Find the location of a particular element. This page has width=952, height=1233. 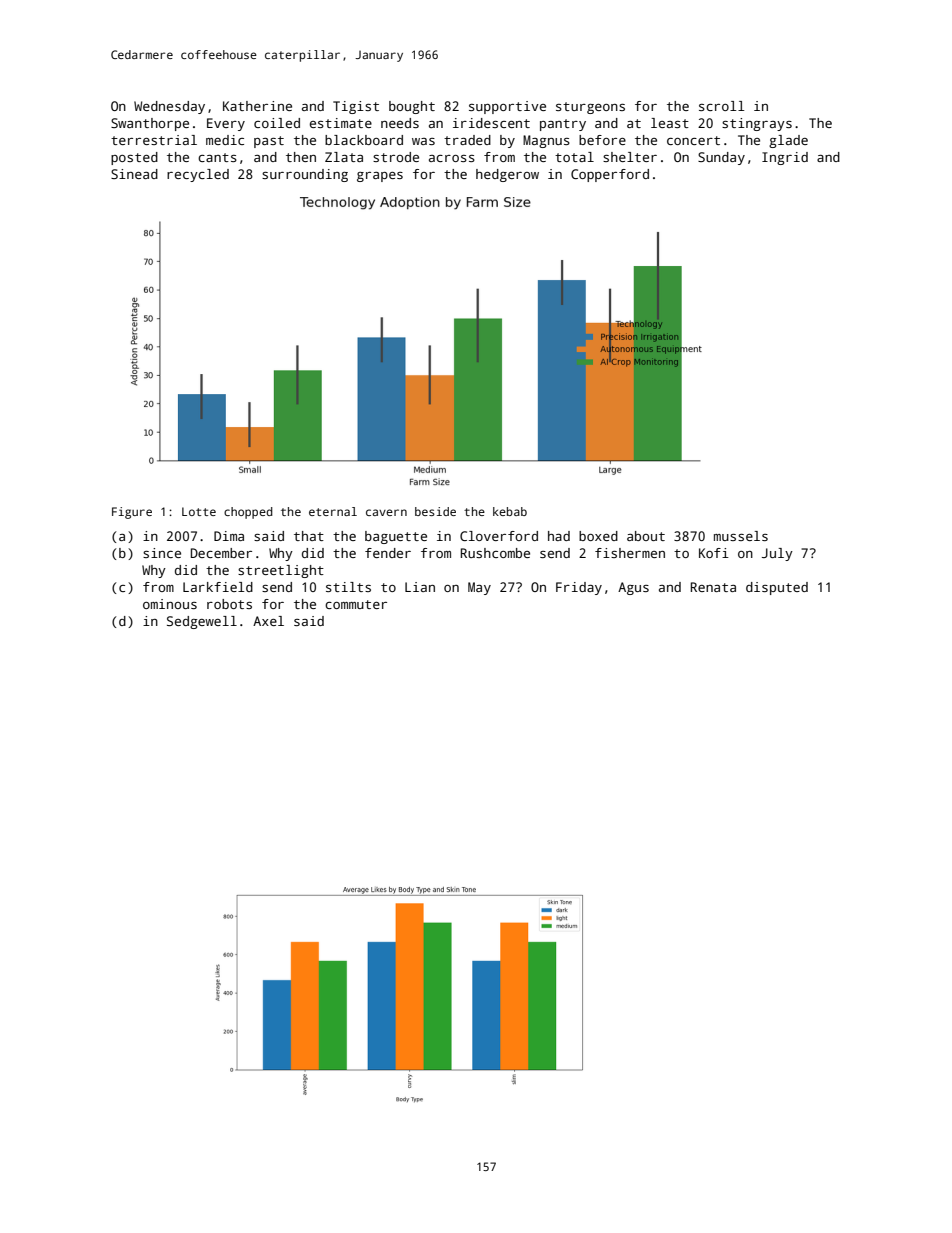

mussels is located at coordinates (741, 536).
